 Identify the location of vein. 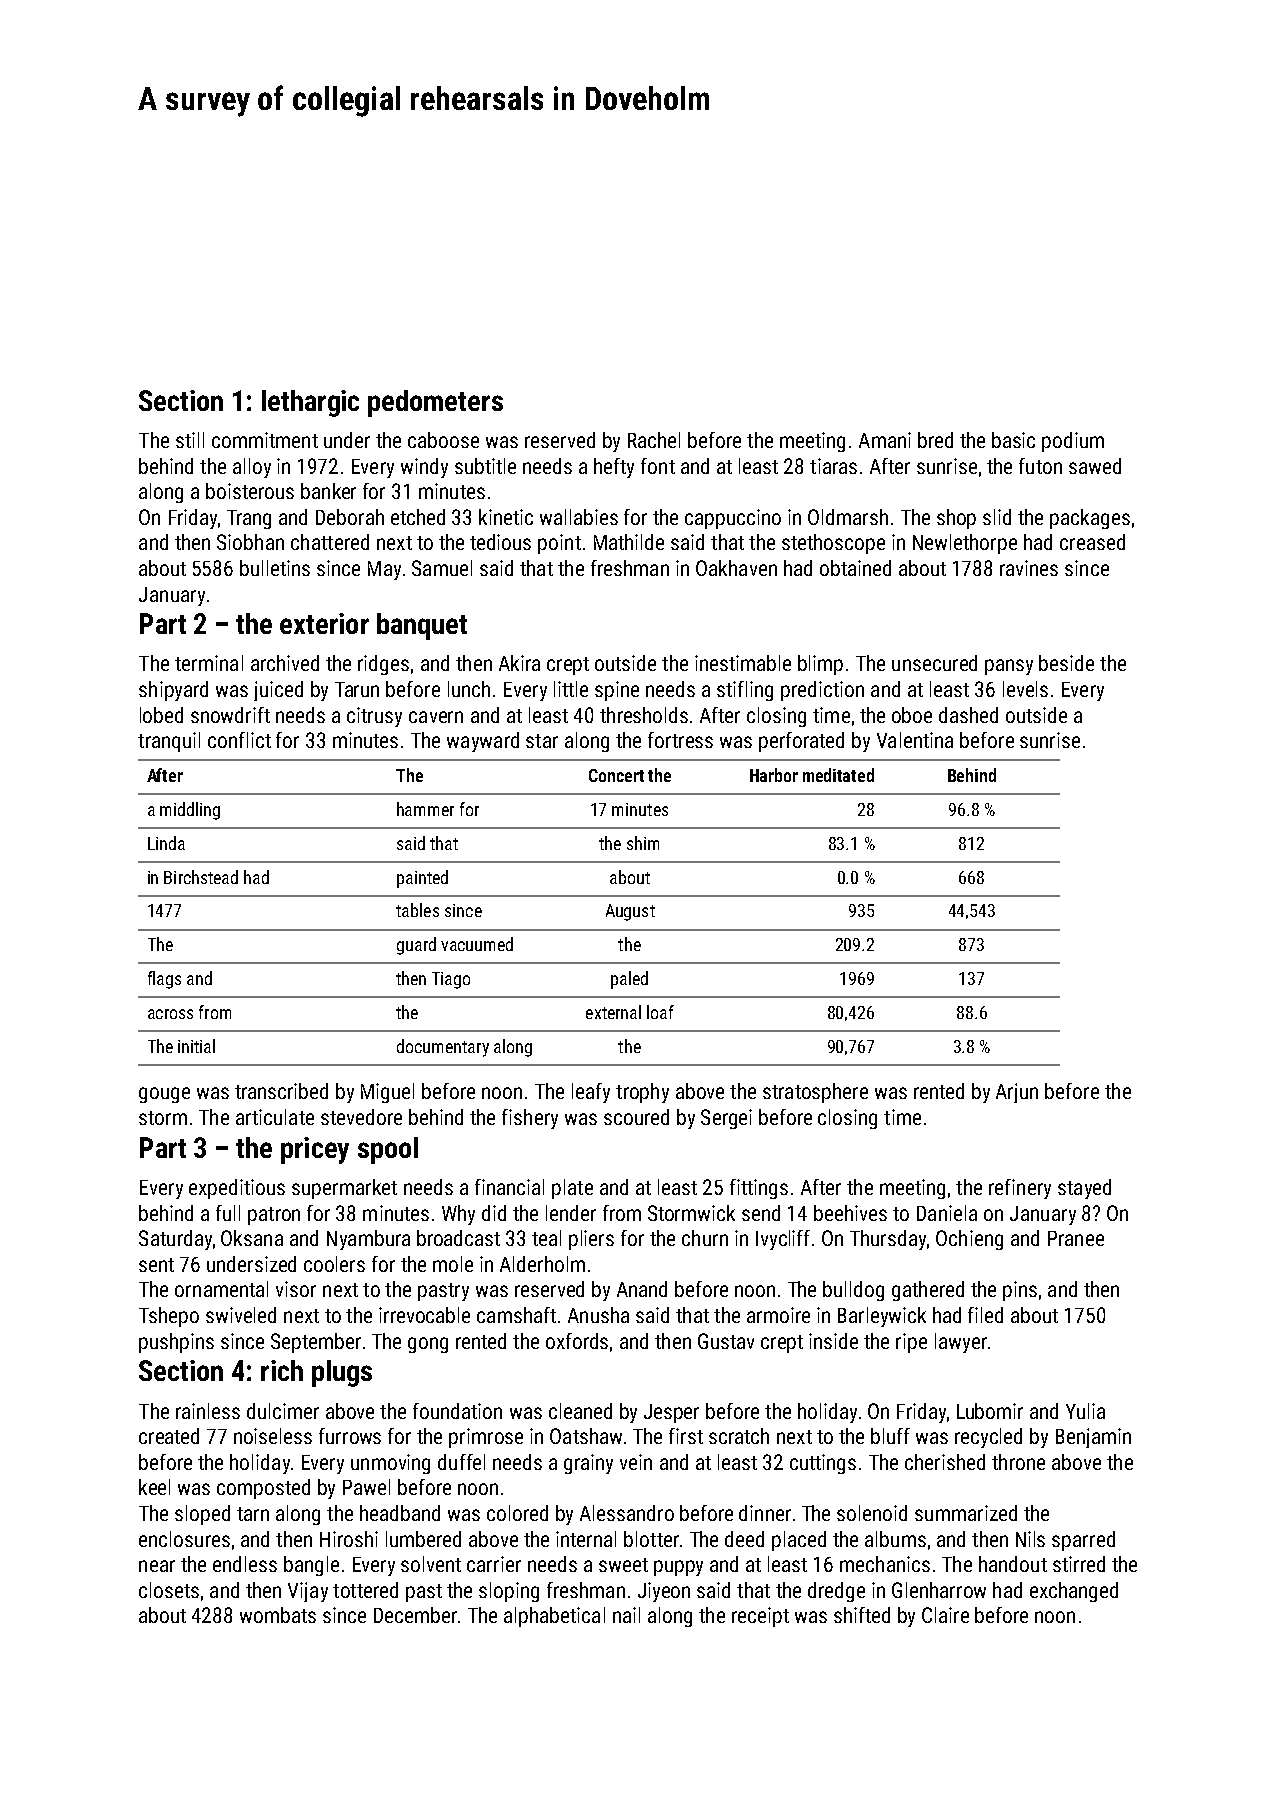
(636, 1462).
